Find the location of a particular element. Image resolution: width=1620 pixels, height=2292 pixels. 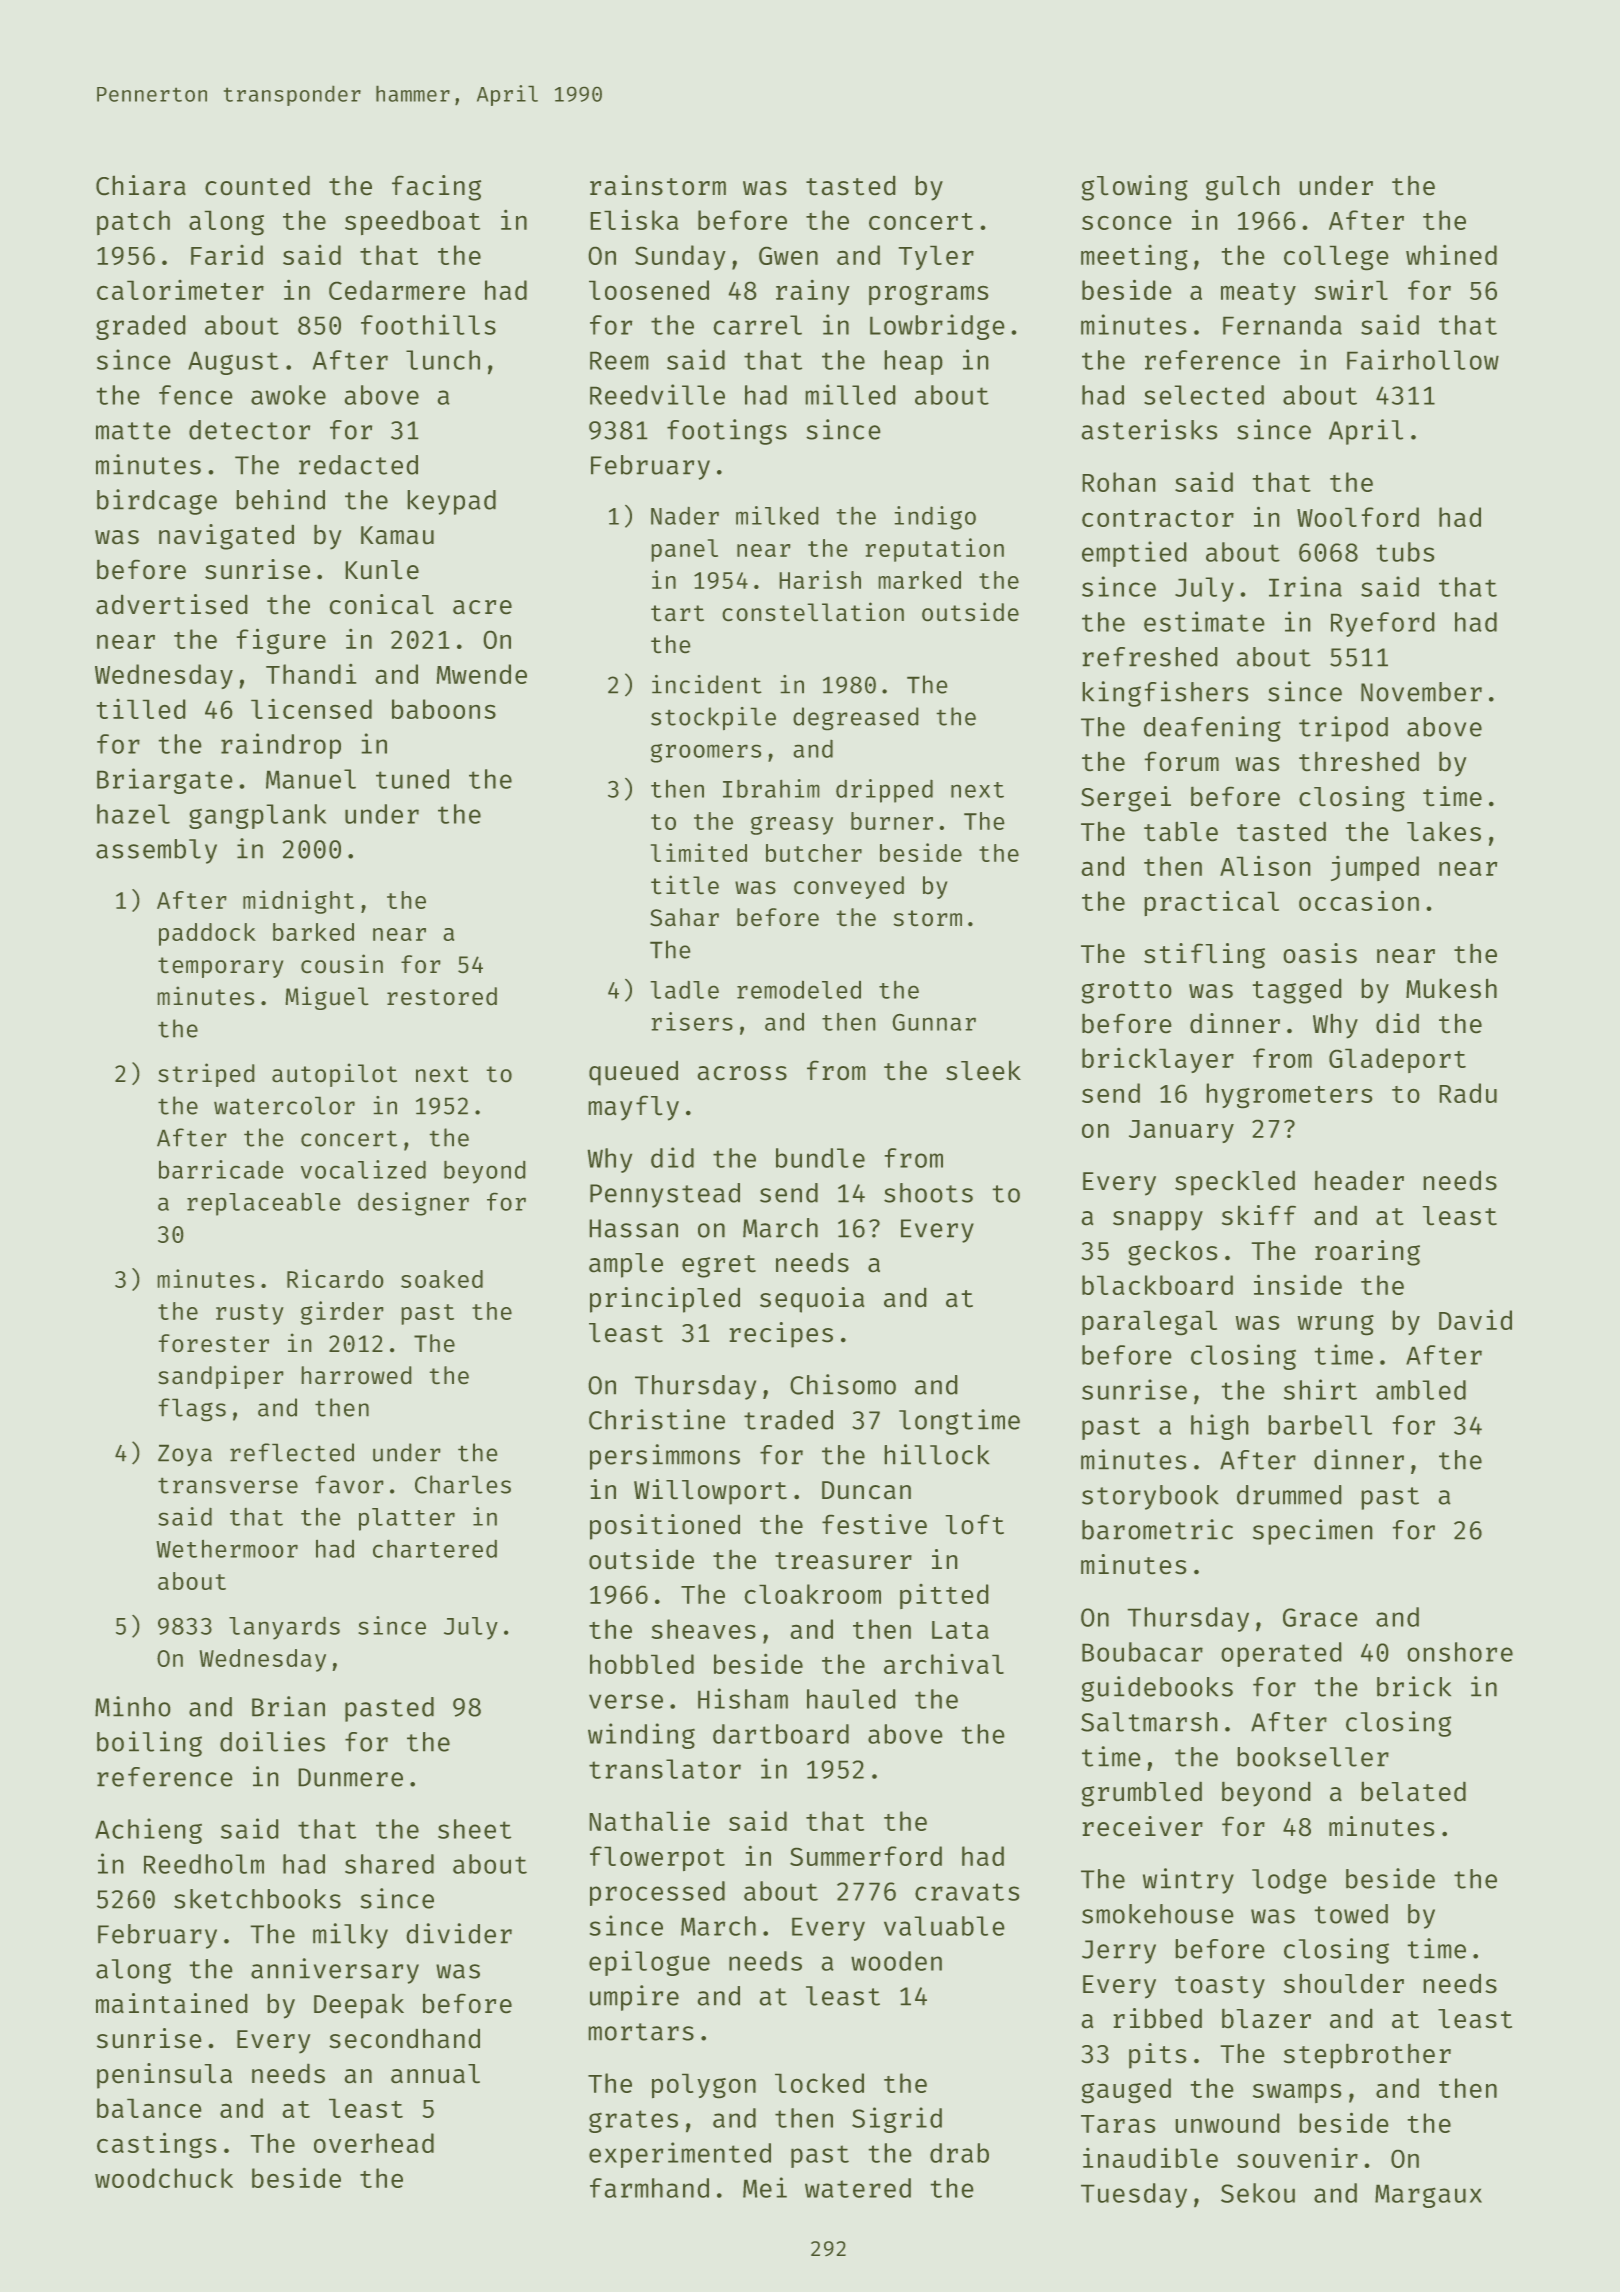

dripped is located at coordinates (884, 791).
